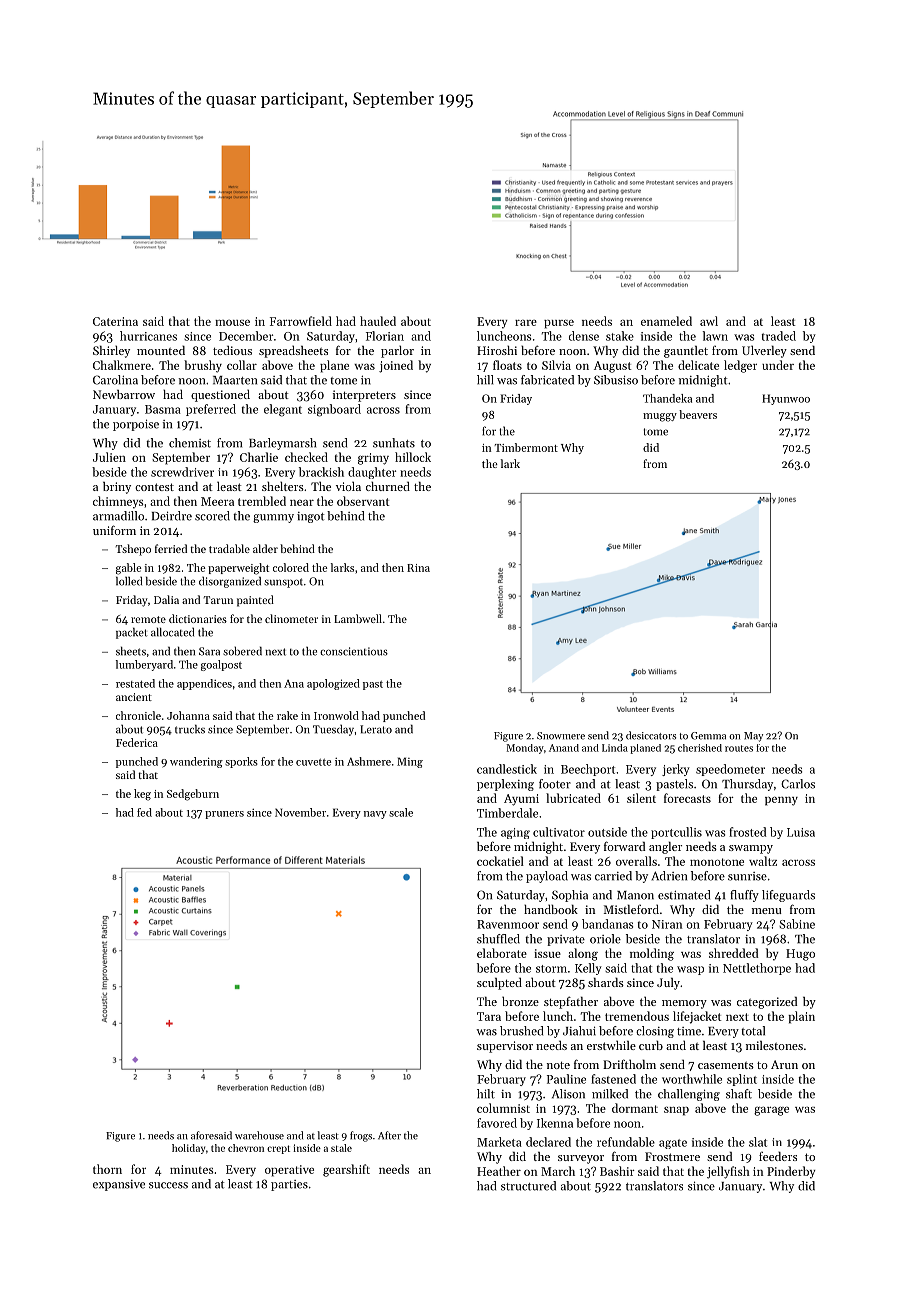 The width and height of the screenshot is (908, 1316). I want to click on Lambwell, so click(358, 618).
